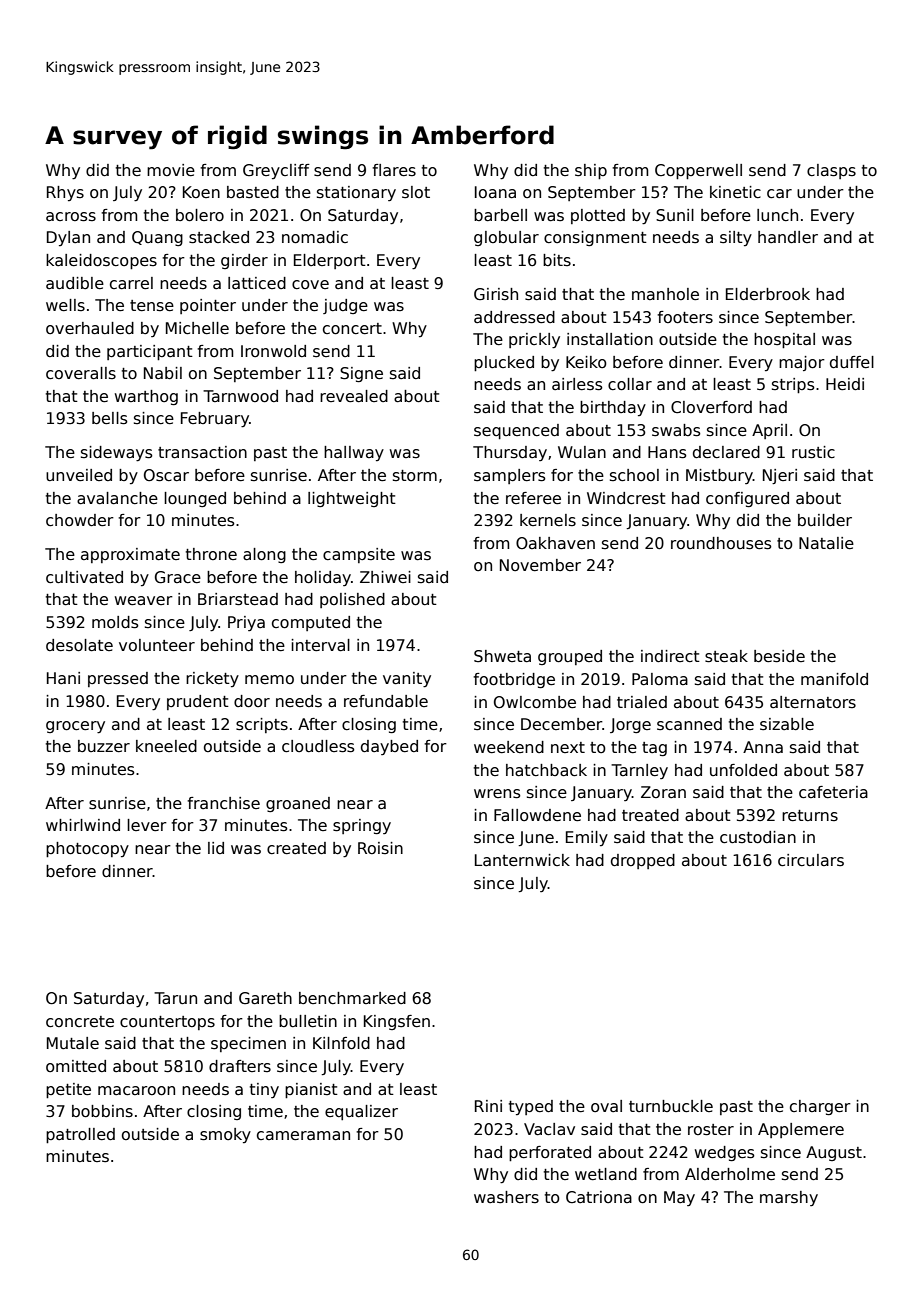 The height and width of the document is (1308, 924). What do you see at coordinates (743, 770) in the document?
I see `unfolded` at bounding box center [743, 770].
